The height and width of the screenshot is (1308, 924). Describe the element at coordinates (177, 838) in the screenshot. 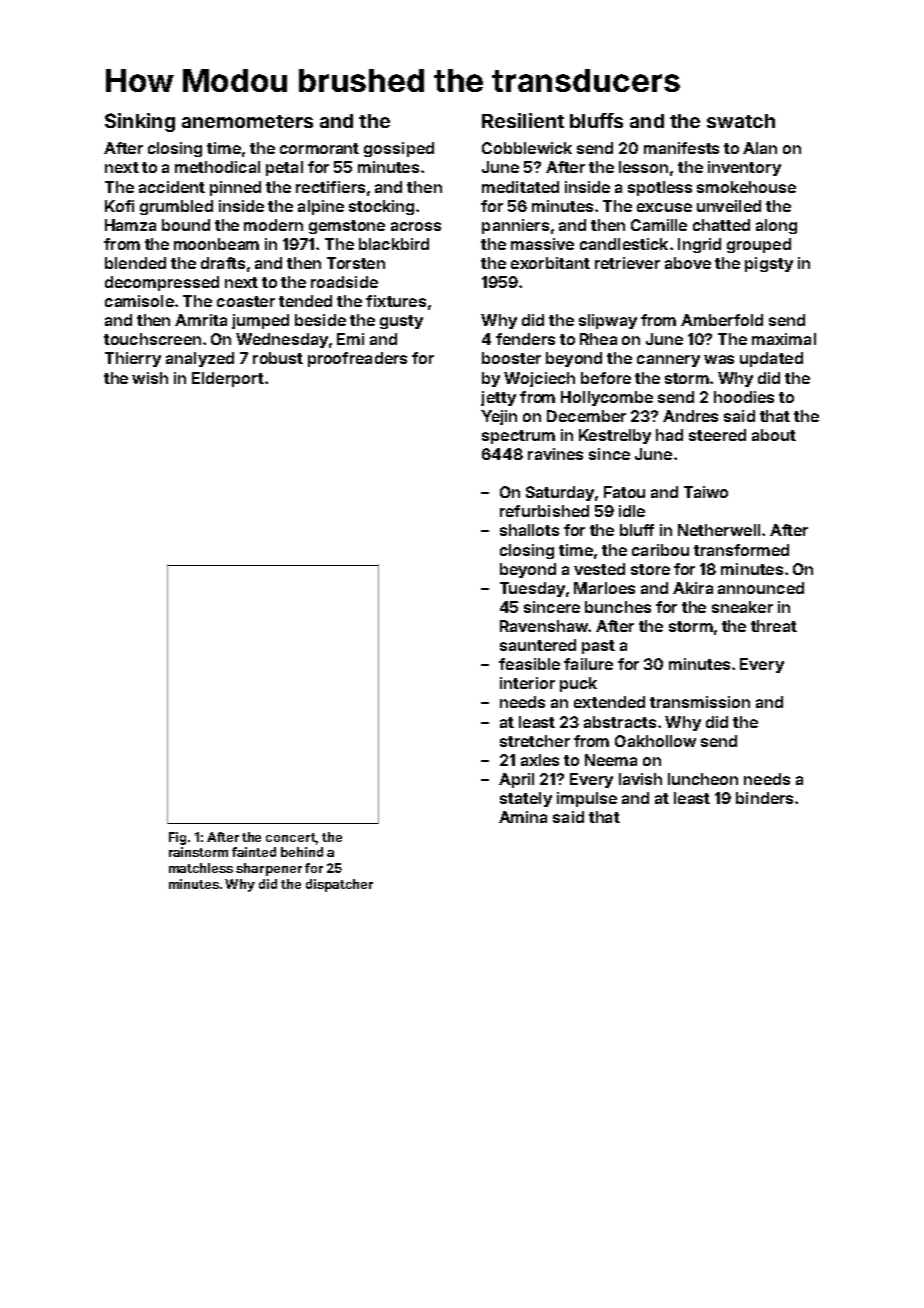

I see `Fig` at that location.
